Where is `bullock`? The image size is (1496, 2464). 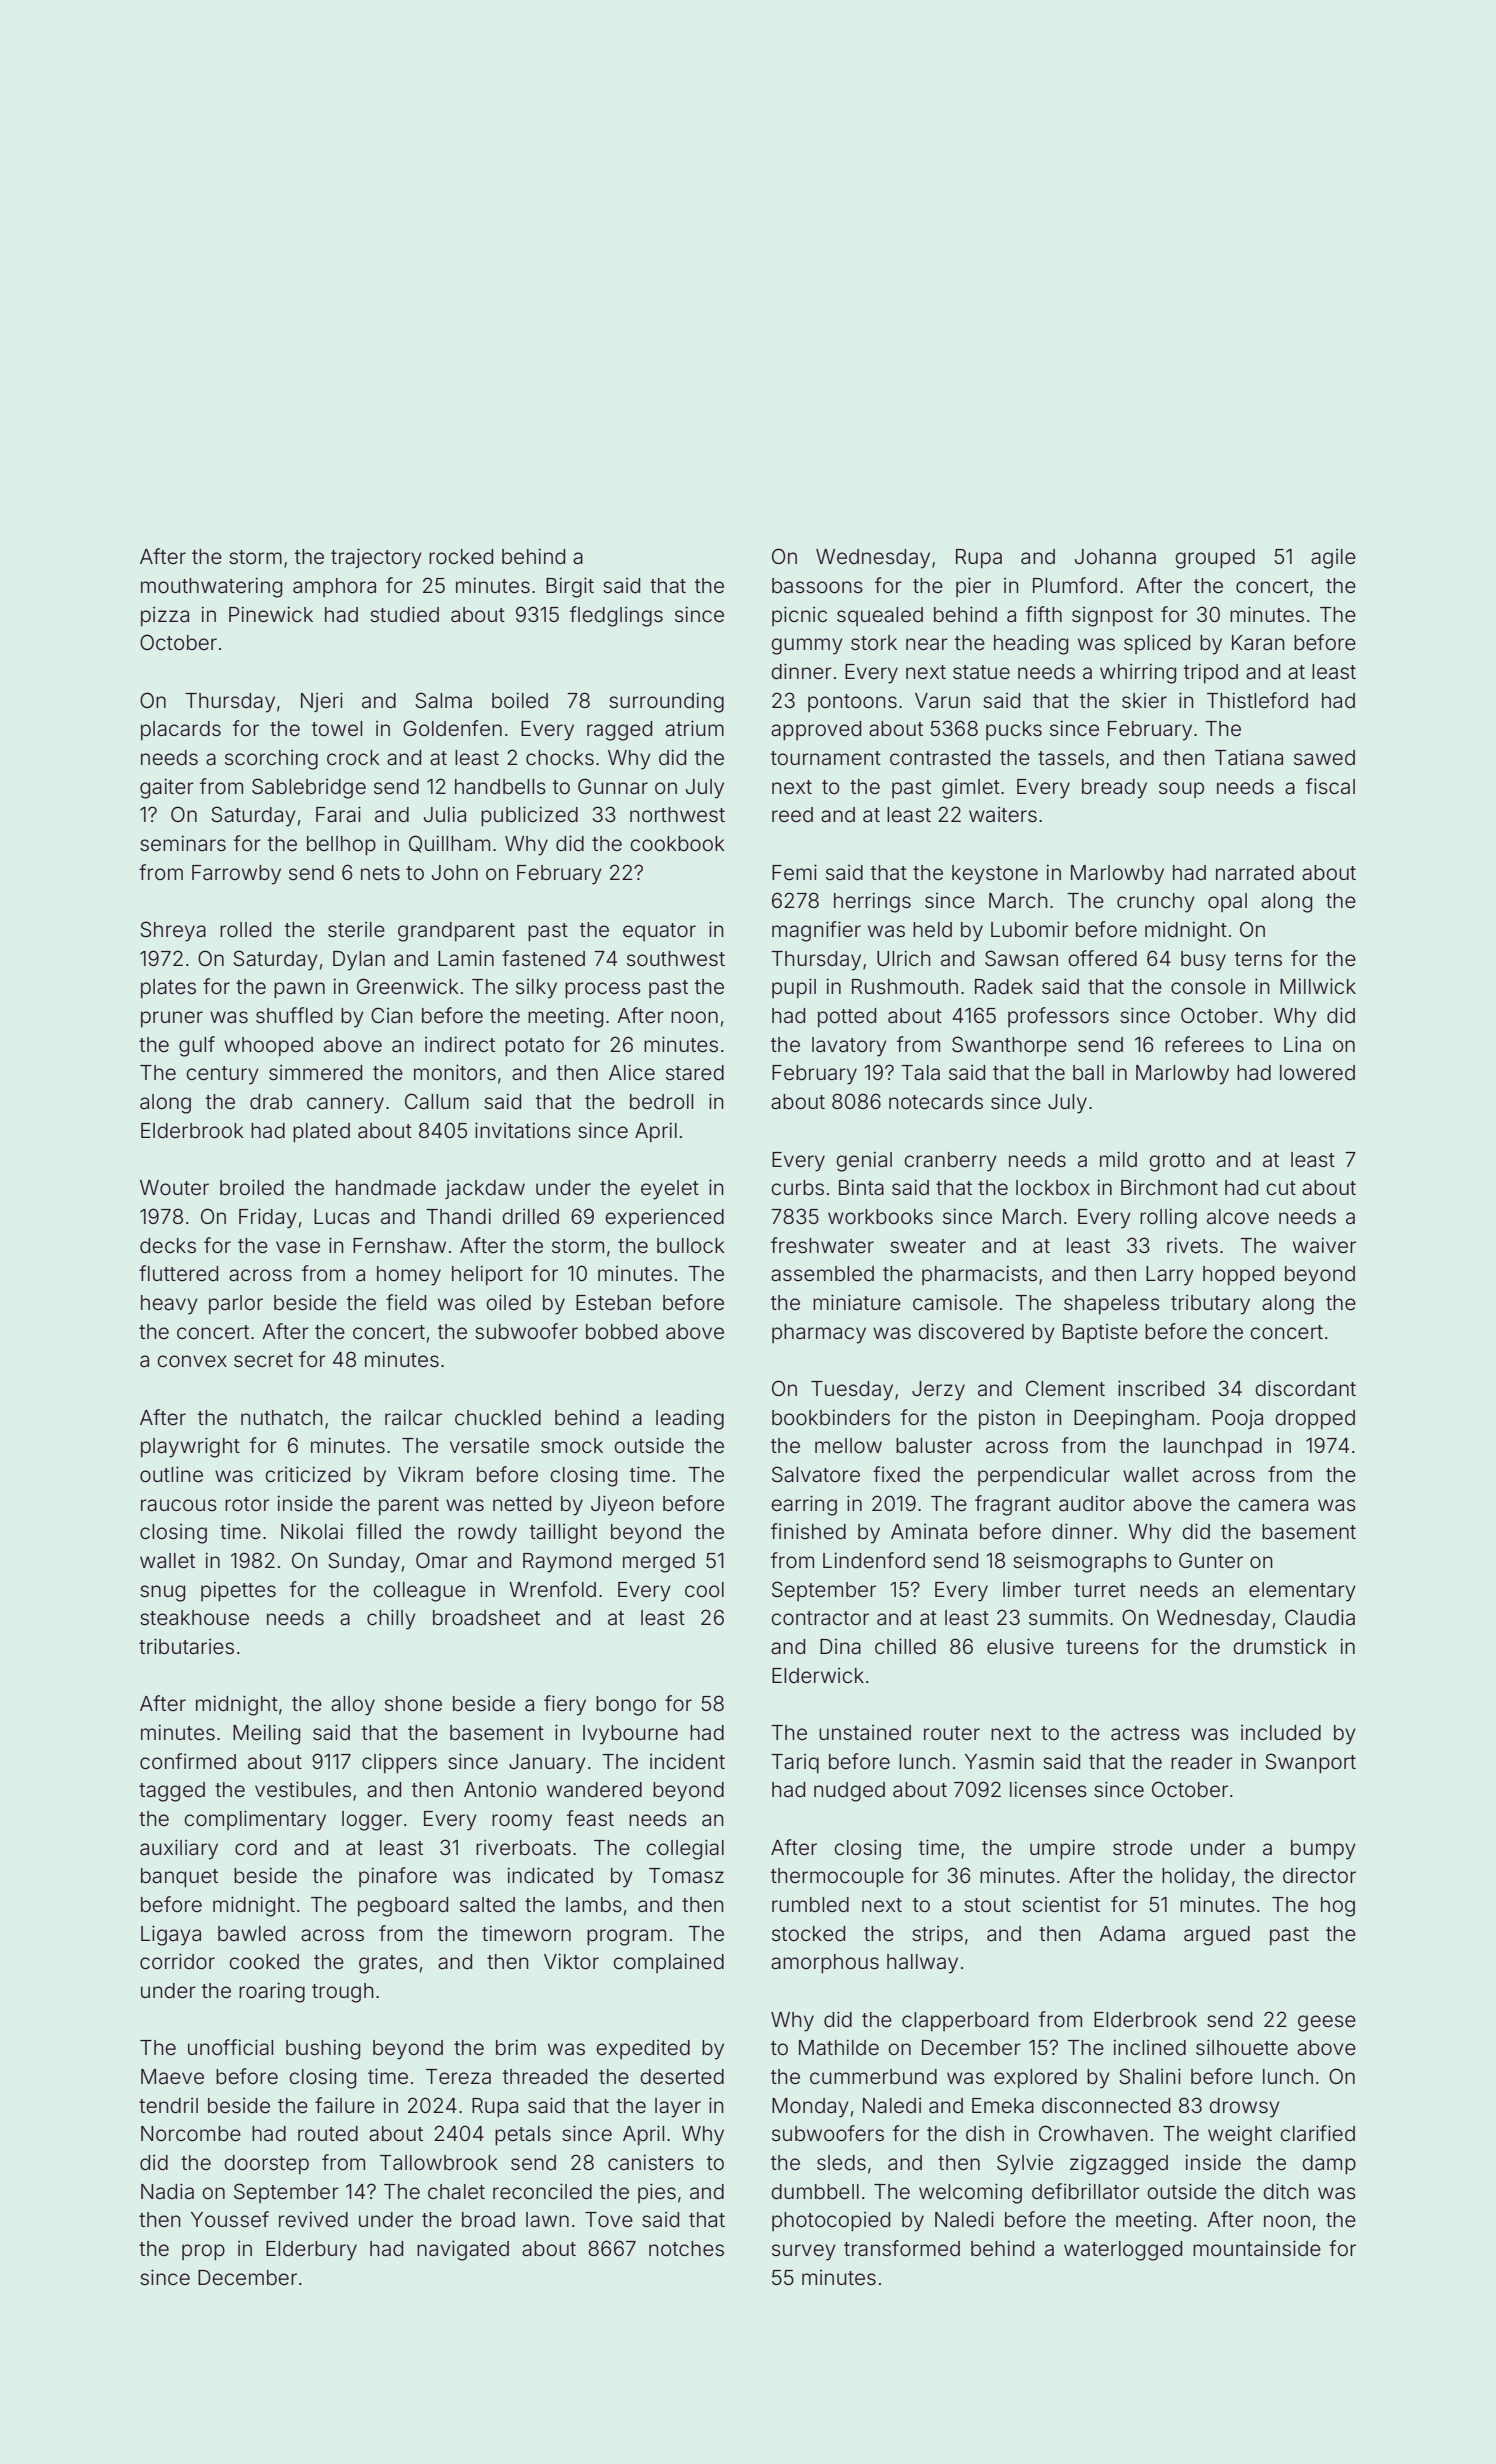 bullock is located at coordinates (691, 1246).
